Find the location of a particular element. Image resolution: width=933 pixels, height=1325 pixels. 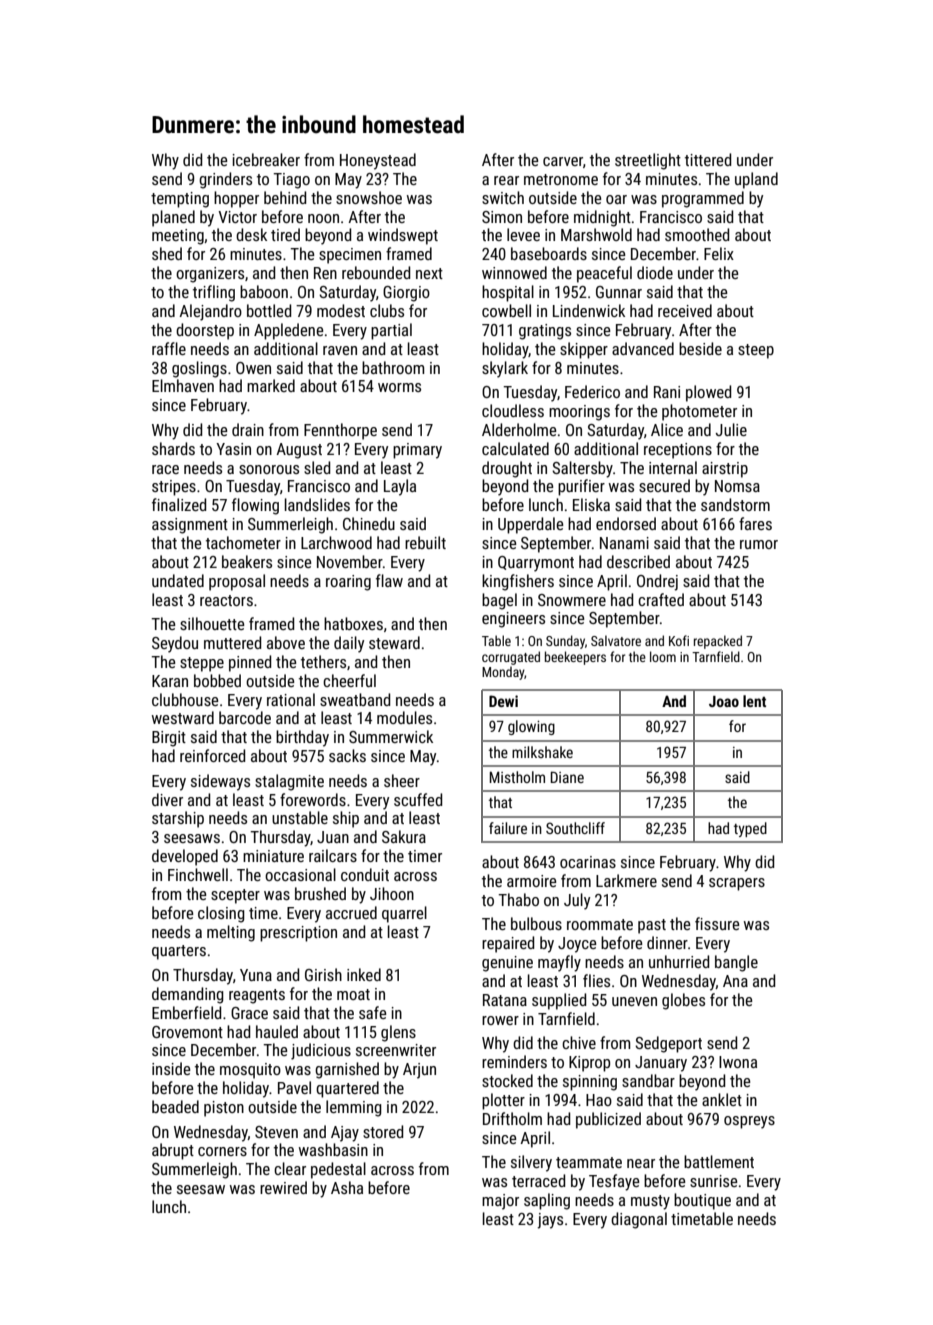

rower is located at coordinates (500, 1020).
